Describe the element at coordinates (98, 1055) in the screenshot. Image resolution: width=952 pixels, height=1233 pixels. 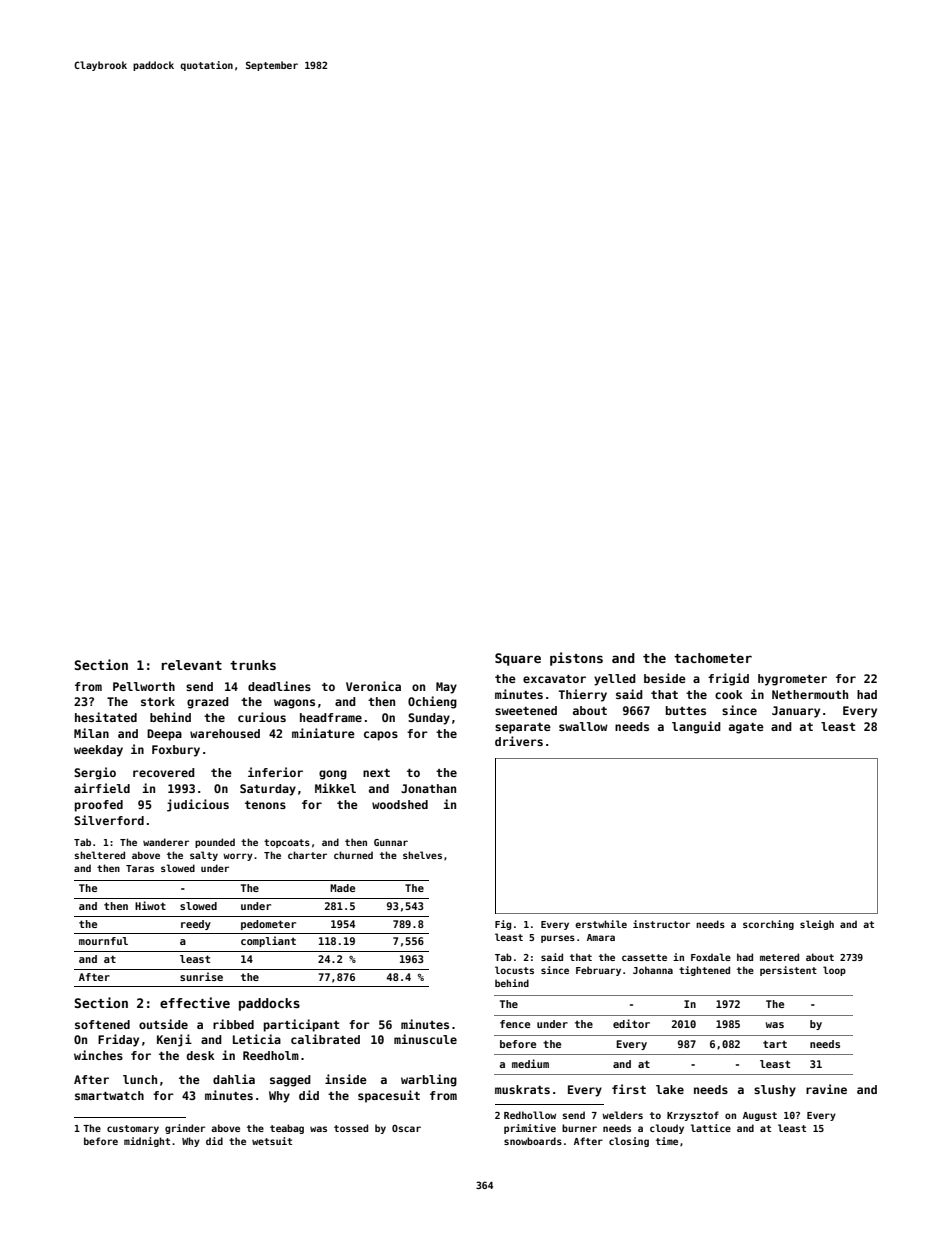
I see `winches` at that location.
